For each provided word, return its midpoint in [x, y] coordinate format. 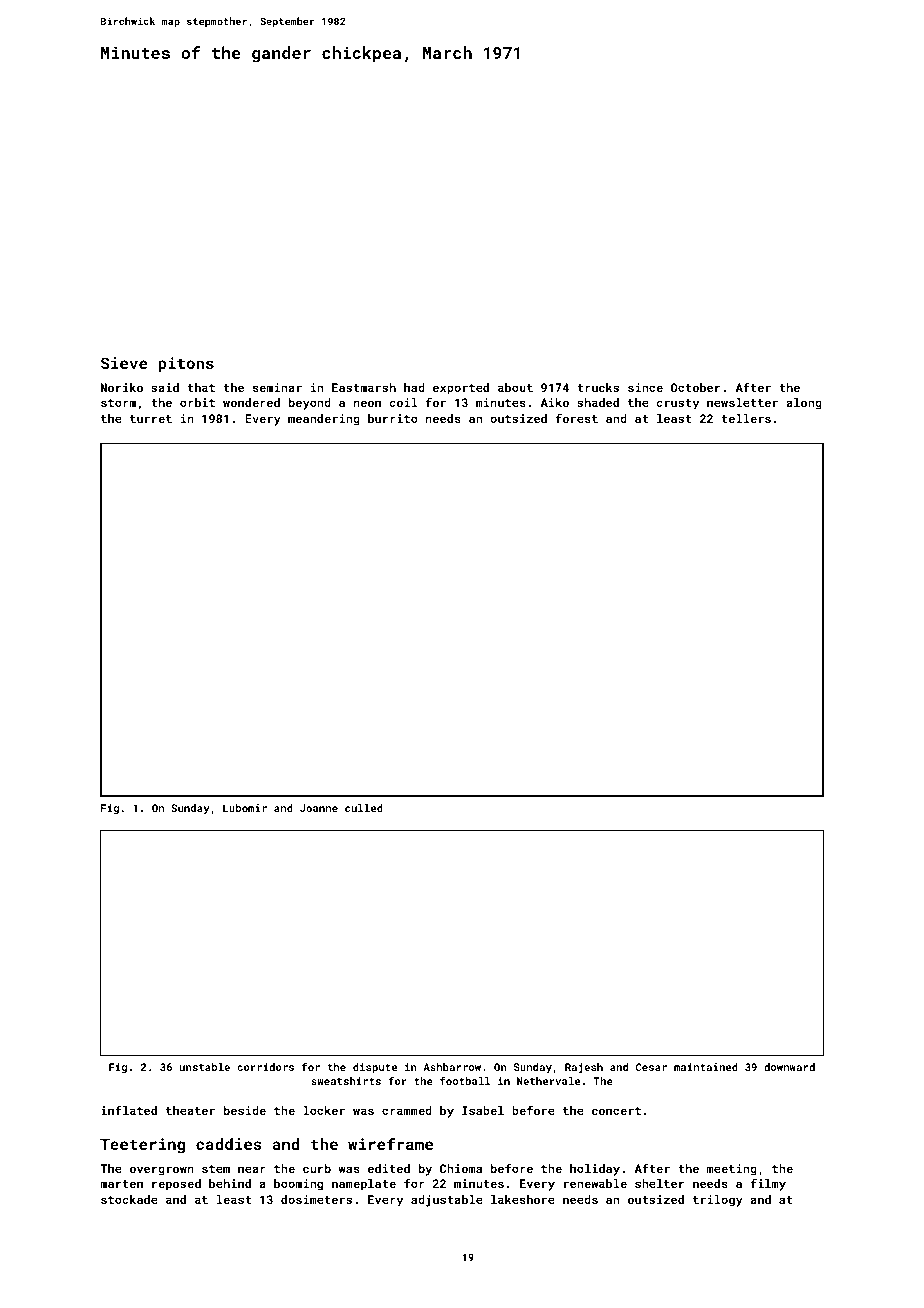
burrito [393, 418]
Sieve [124, 363]
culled [364, 808]
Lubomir [245, 808]
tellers [746, 418]
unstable [205, 1067]
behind [230, 1183]
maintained [706, 1067]
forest [577, 418]
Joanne [319, 808]
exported [461, 389]
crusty [677, 404]
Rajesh [584, 1068]
